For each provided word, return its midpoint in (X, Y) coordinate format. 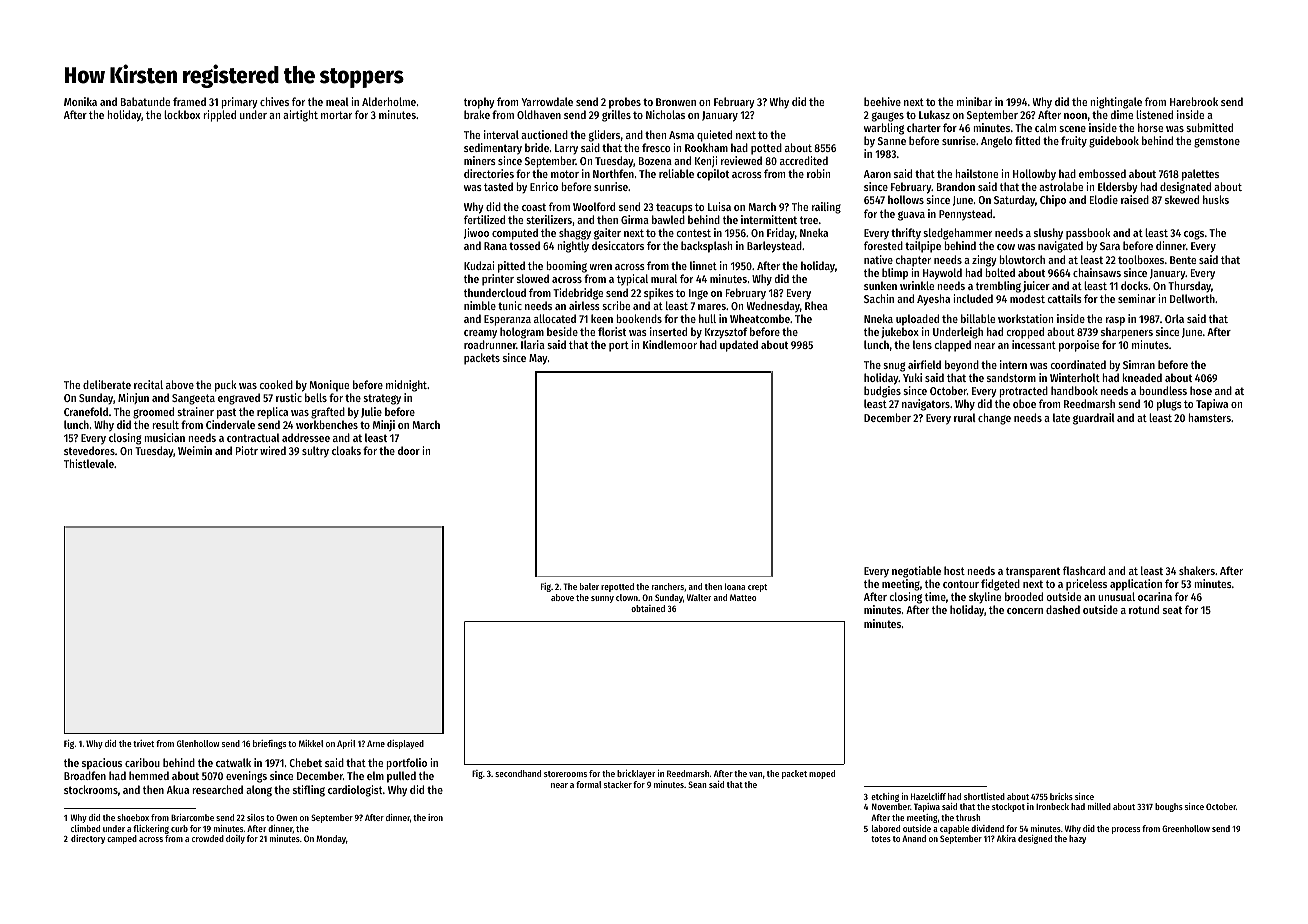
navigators (926, 405)
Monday (331, 839)
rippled (219, 116)
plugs (1169, 405)
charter (924, 127)
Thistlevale (89, 463)
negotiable (916, 572)
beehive (882, 101)
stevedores (89, 450)
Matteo (743, 597)
